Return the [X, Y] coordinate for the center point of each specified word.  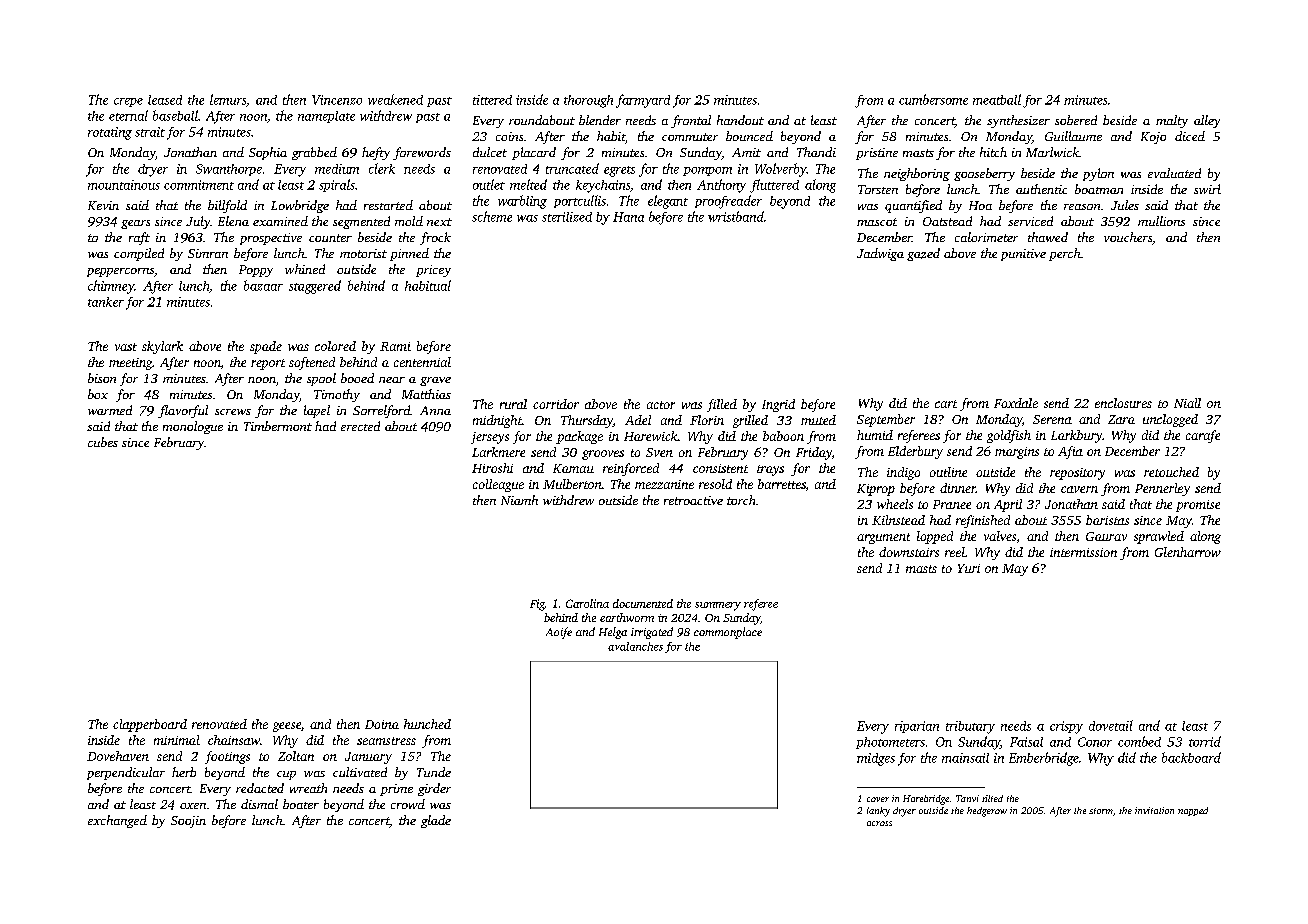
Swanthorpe [229, 170]
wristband [736, 216]
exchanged [117, 821]
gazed [923, 254]
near [392, 380]
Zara [1121, 419]
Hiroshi [492, 468]
